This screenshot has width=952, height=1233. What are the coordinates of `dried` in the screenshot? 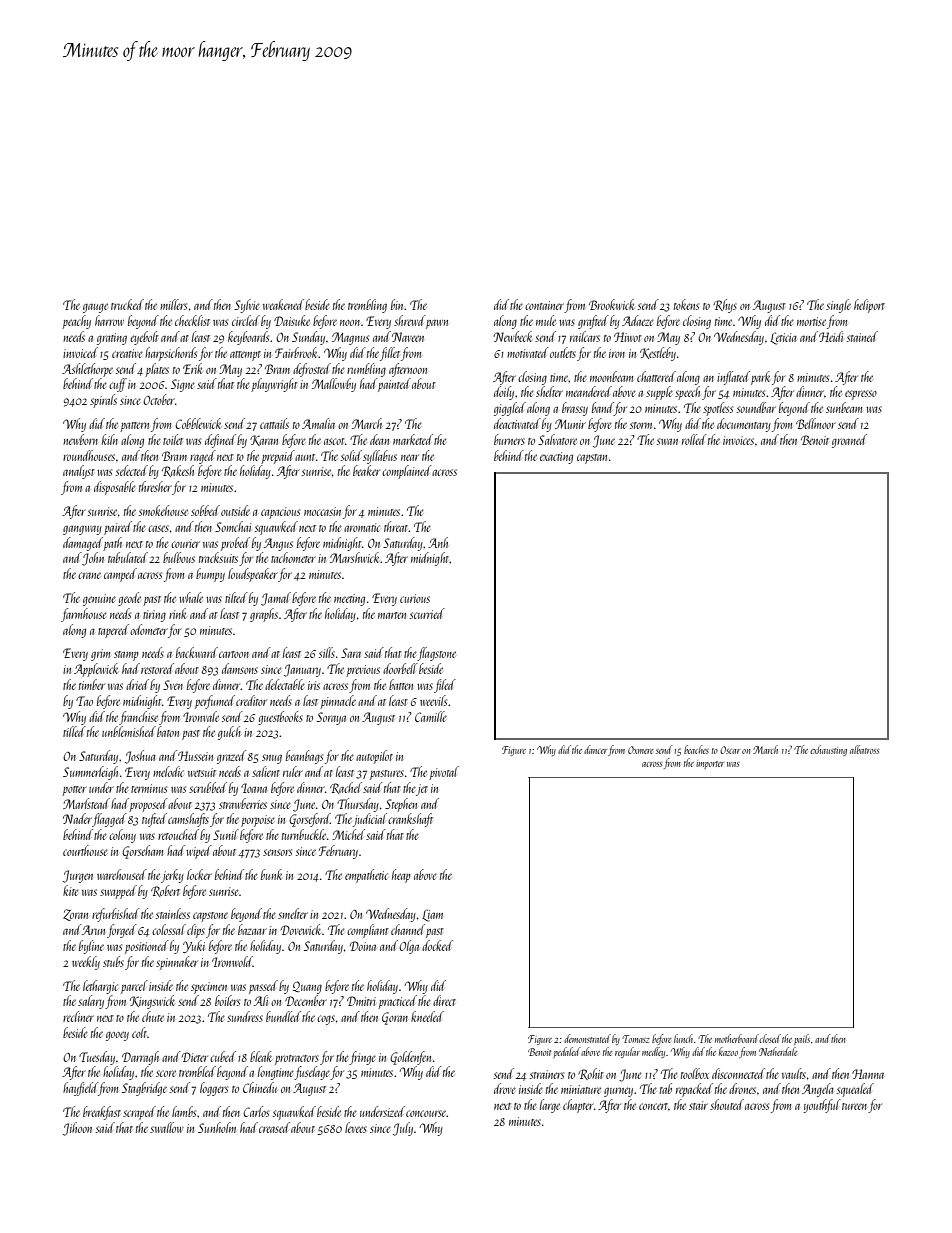 It's located at (137, 684).
